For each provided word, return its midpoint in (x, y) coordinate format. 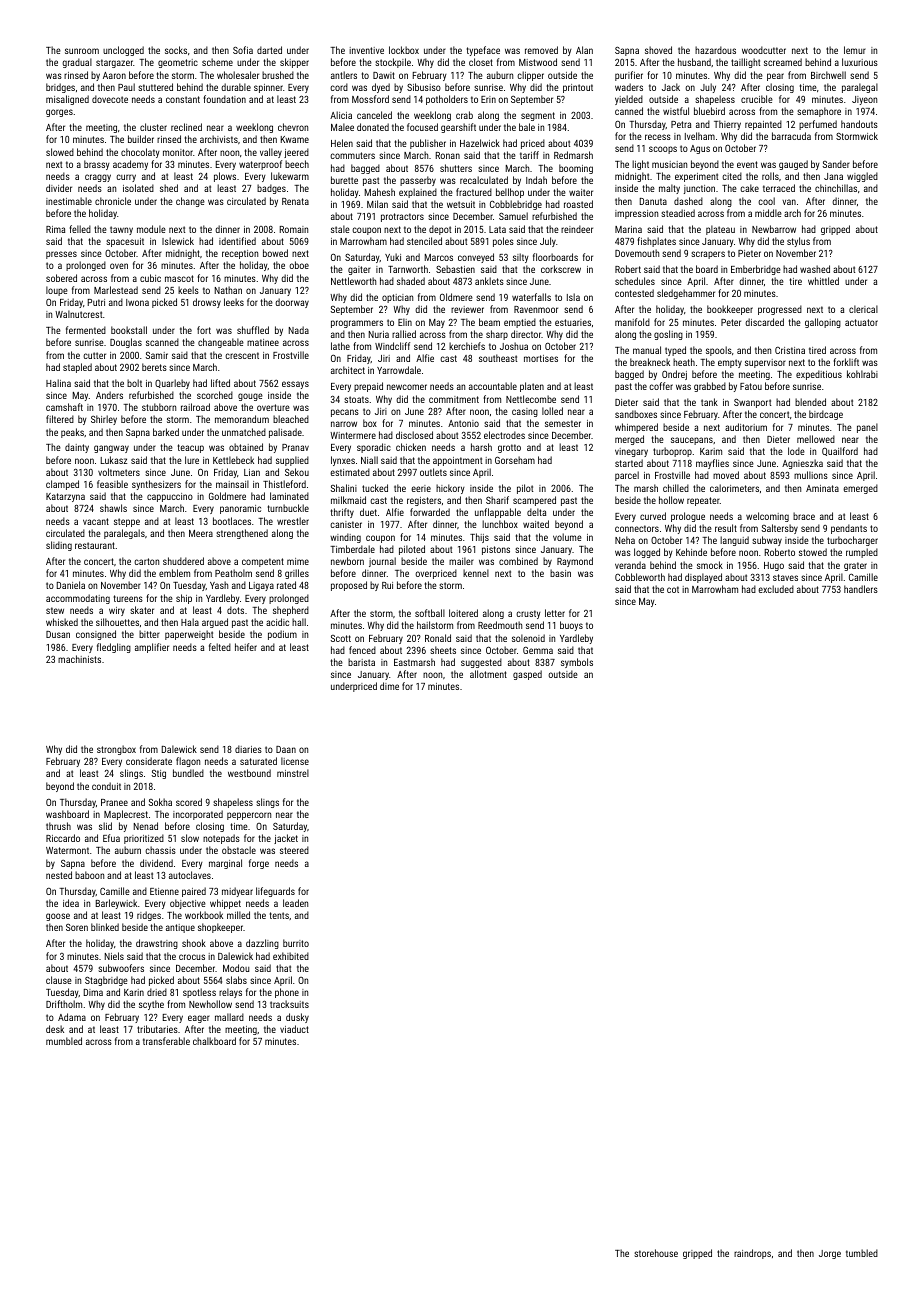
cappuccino (170, 497)
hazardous (715, 50)
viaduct (294, 1029)
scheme (217, 62)
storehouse (656, 1253)
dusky (297, 1018)
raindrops (752, 1254)
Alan (584, 50)
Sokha (160, 802)
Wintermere (353, 435)
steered (294, 850)
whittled (823, 281)
